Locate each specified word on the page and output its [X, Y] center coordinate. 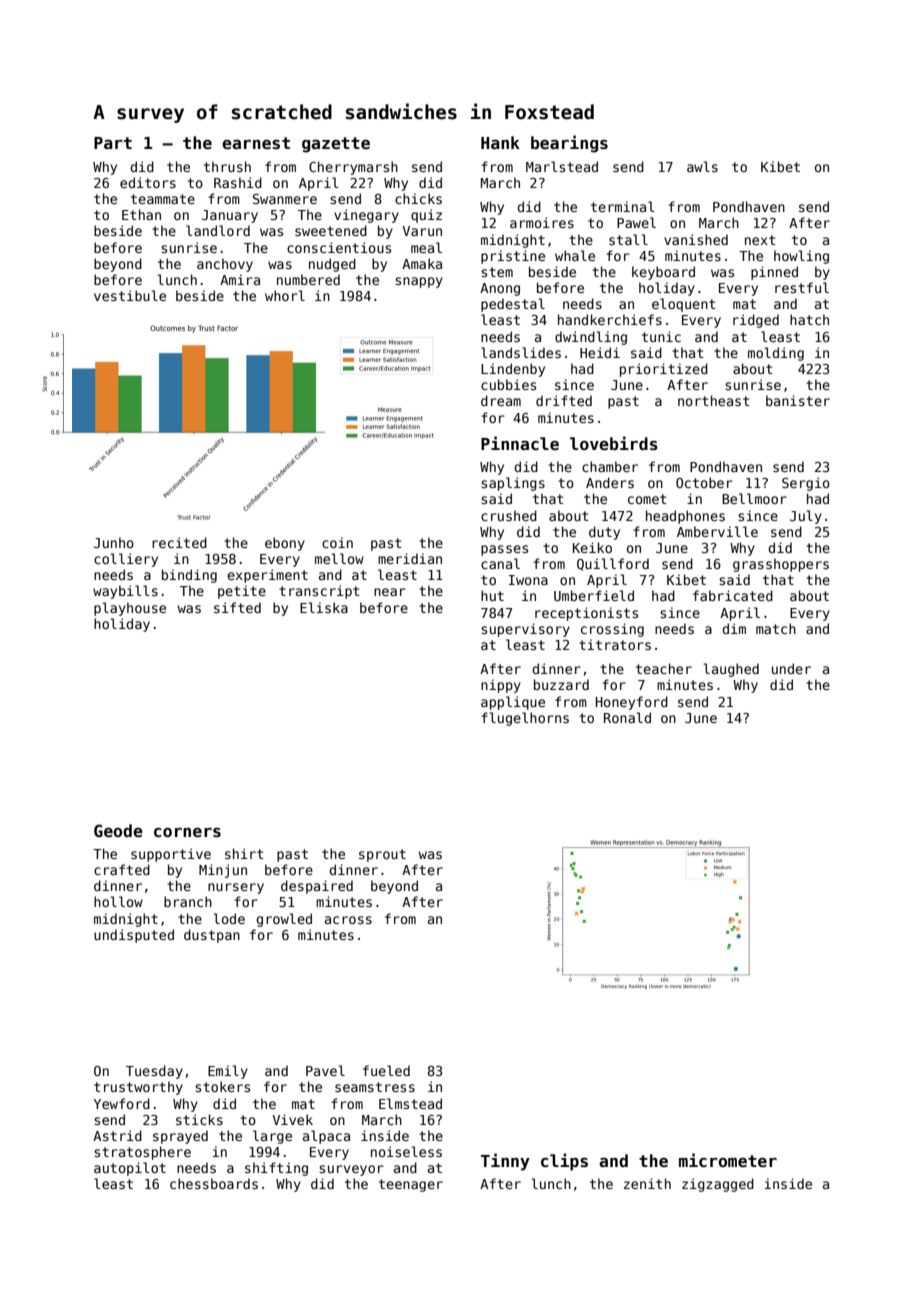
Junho [114, 542]
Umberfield [594, 595]
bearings [569, 144]
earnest [256, 143]
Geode [118, 831]
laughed [731, 670]
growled [284, 920]
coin [337, 542]
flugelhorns [525, 719]
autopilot [130, 1169]
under [791, 668]
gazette [336, 145]
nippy [501, 686]
